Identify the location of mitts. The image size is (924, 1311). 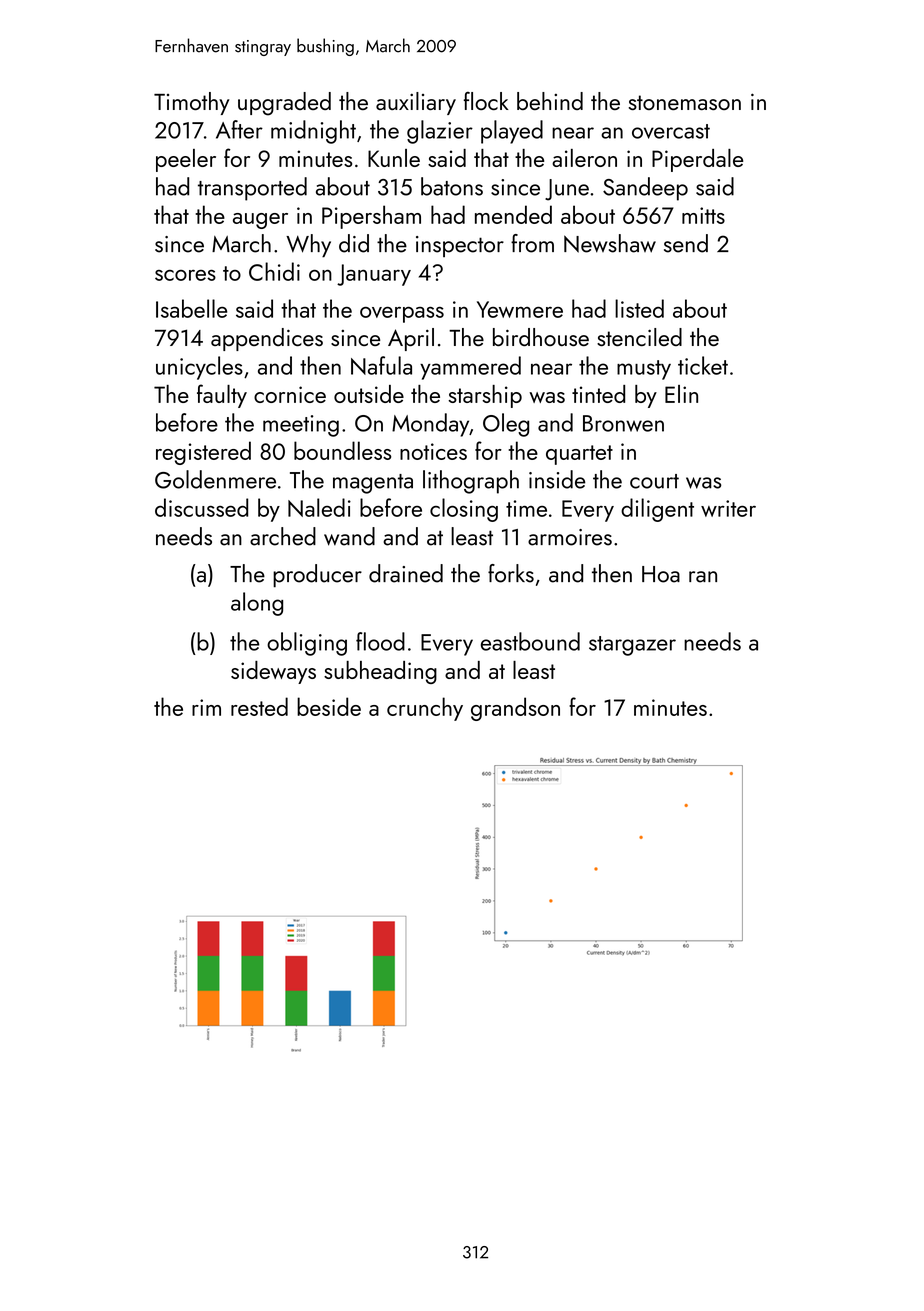
(703, 215).
